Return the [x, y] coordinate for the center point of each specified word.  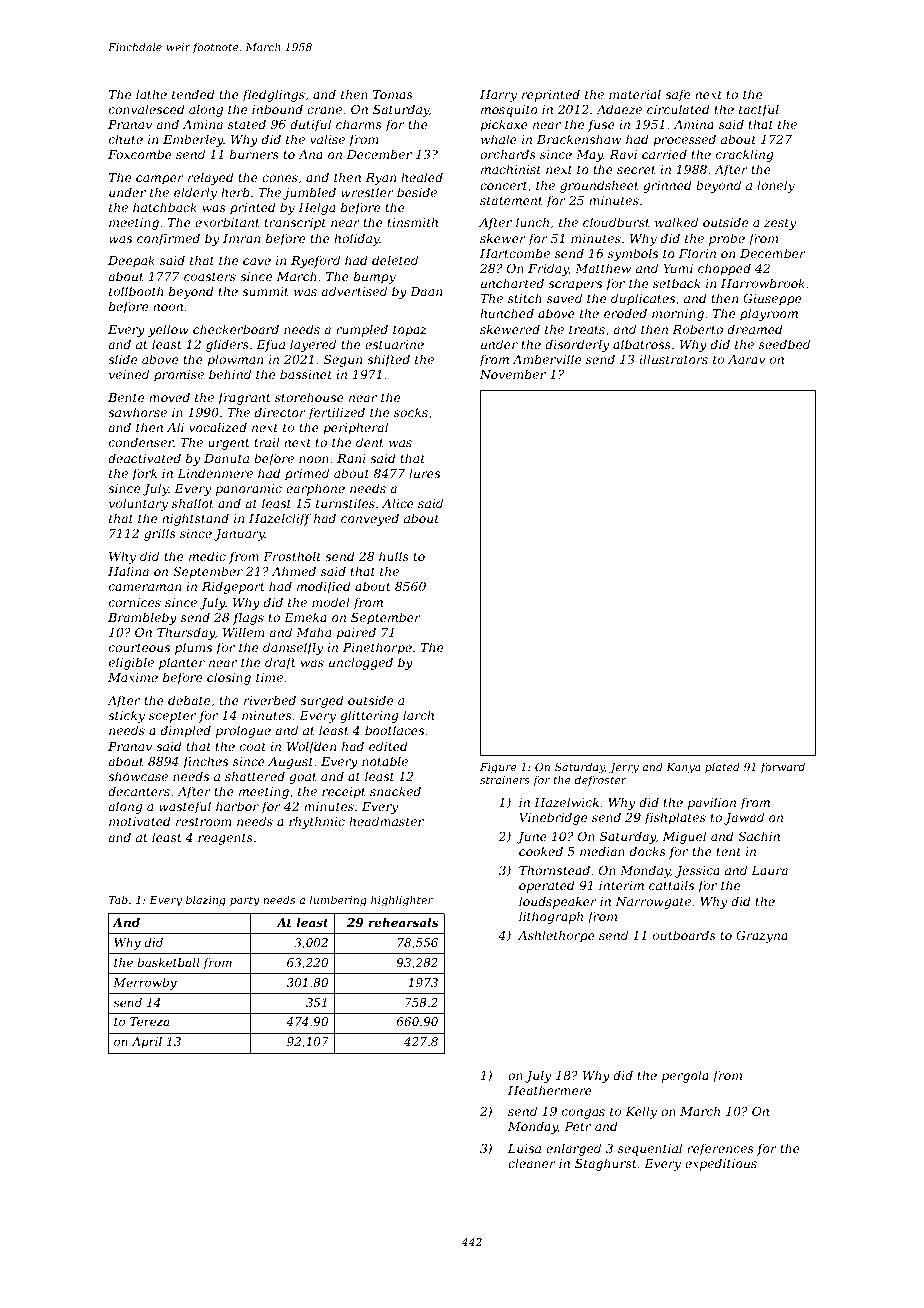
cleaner [532, 1163]
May [589, 156]
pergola [685, 1076]
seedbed [784, 344]
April [147, 1043]
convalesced [147, 109]
